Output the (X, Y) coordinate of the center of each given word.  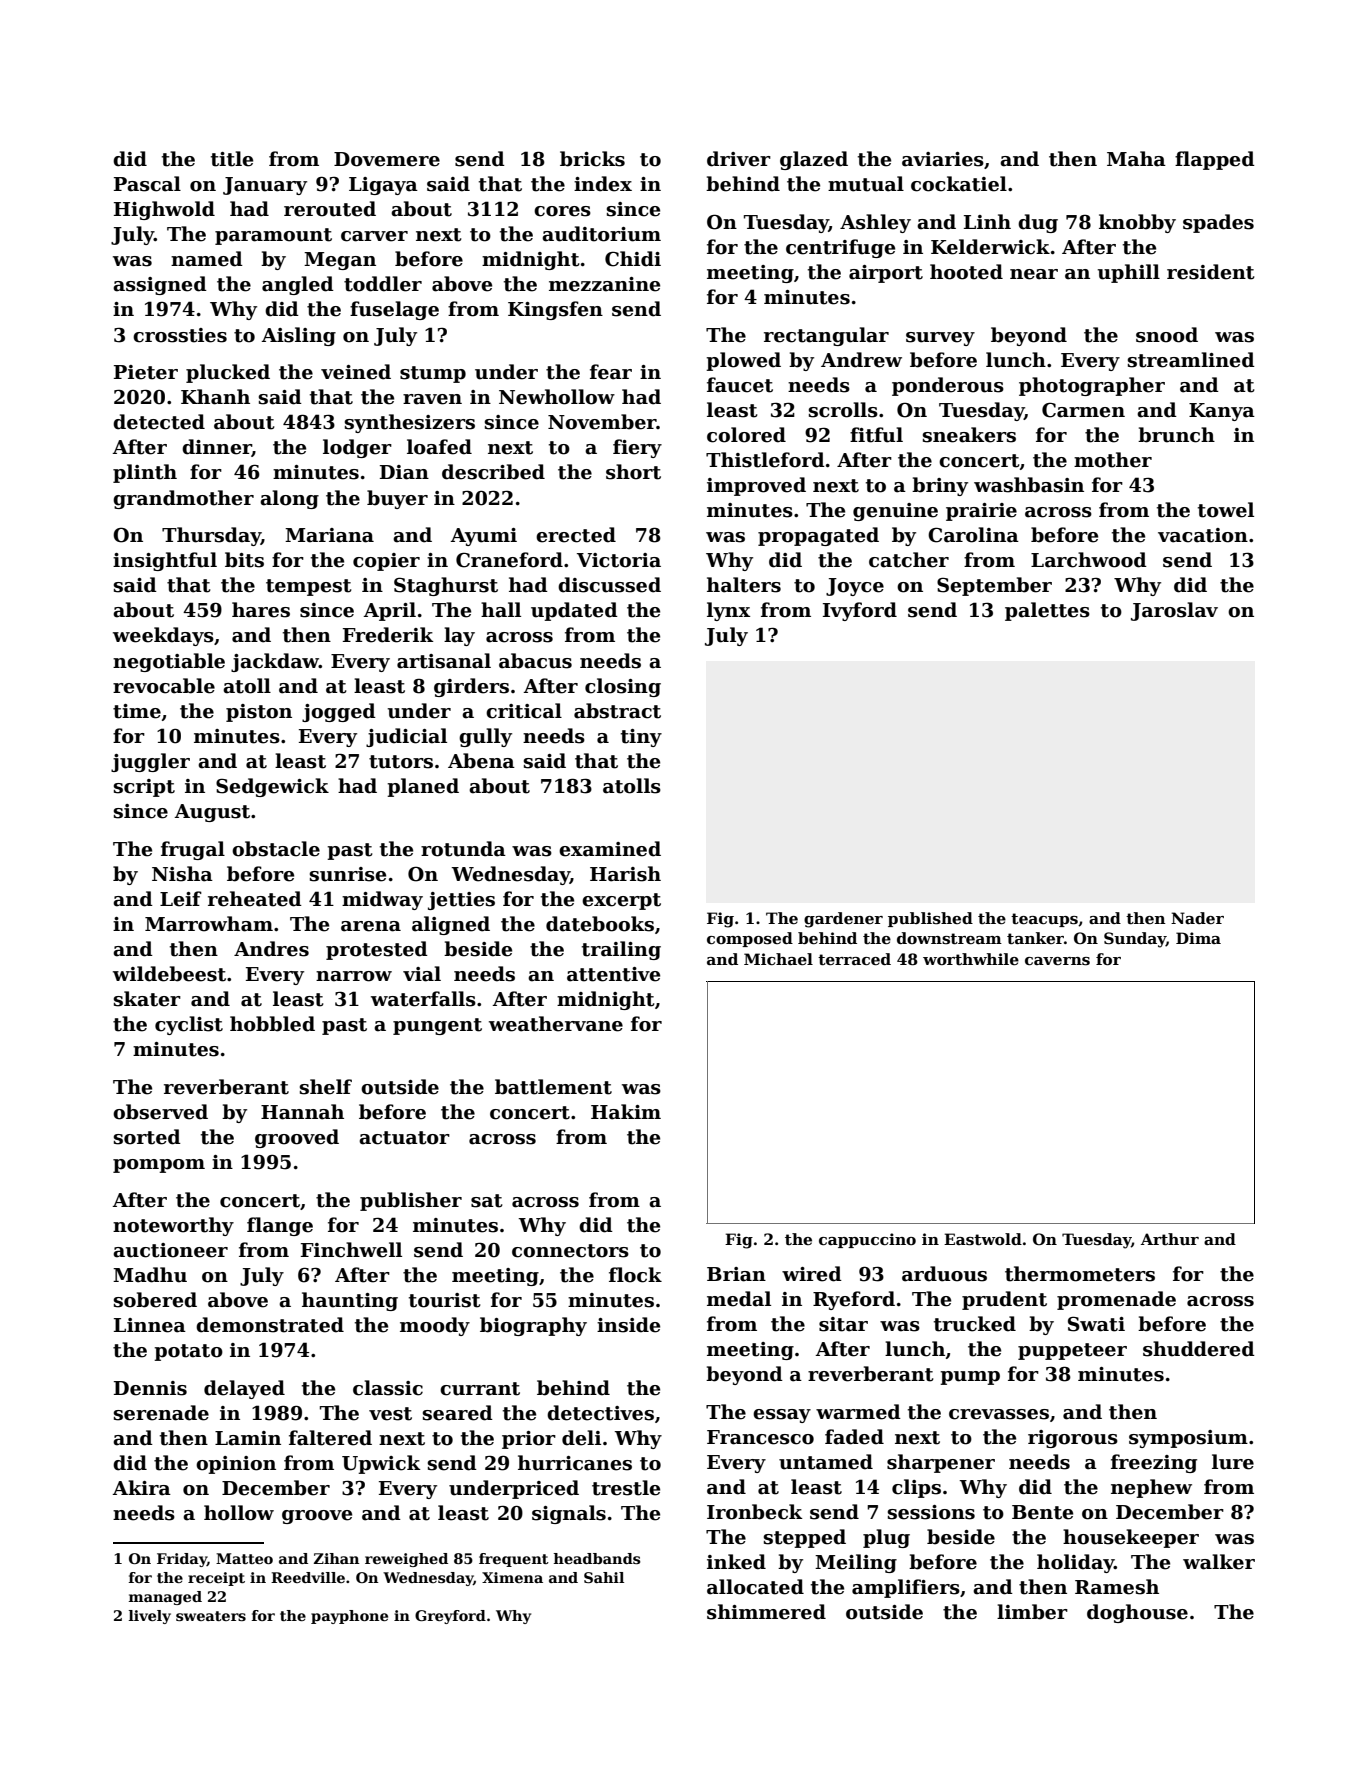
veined (356, 372)
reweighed (406, 1560)
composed (750, 939)
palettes (1047, 611)
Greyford (450, 1617)
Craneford (509, 560)
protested (377, 950)
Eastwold (983, 1239)
